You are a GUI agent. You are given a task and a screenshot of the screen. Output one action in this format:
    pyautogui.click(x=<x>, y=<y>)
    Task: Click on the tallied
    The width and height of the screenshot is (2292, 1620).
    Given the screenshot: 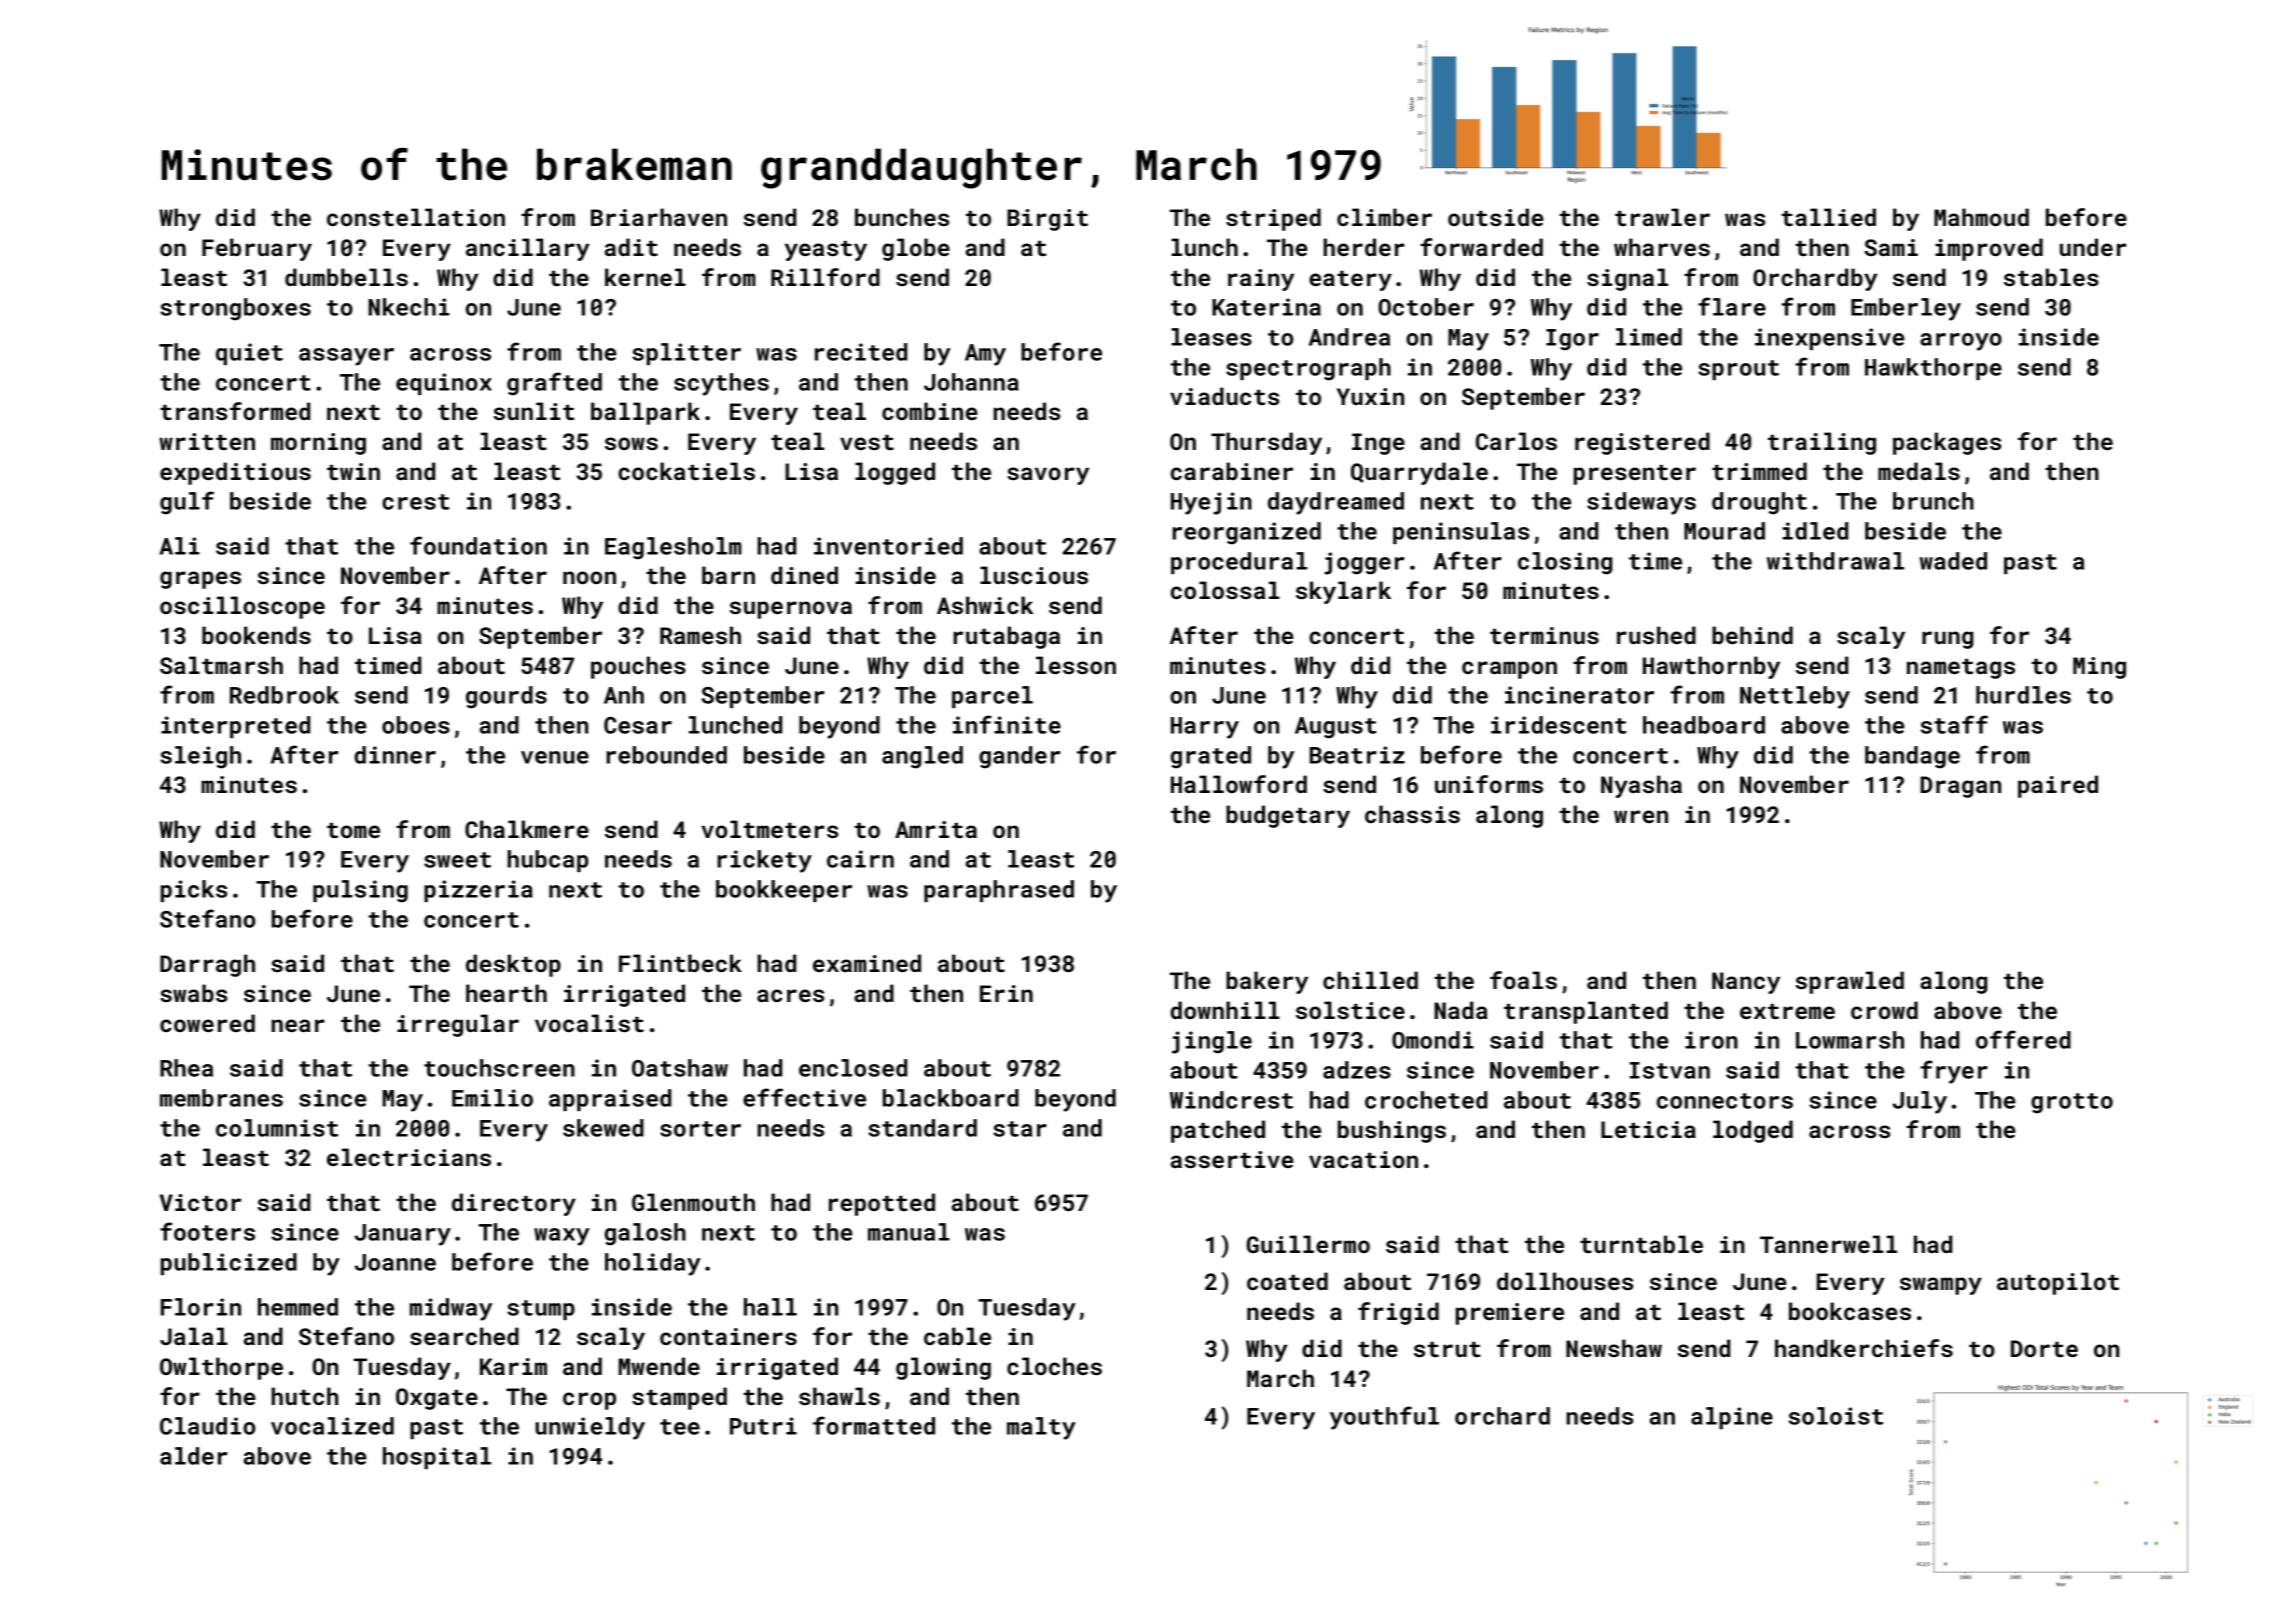 What is the action you would take?
    pyautogui.click(x=1828, y=217)
